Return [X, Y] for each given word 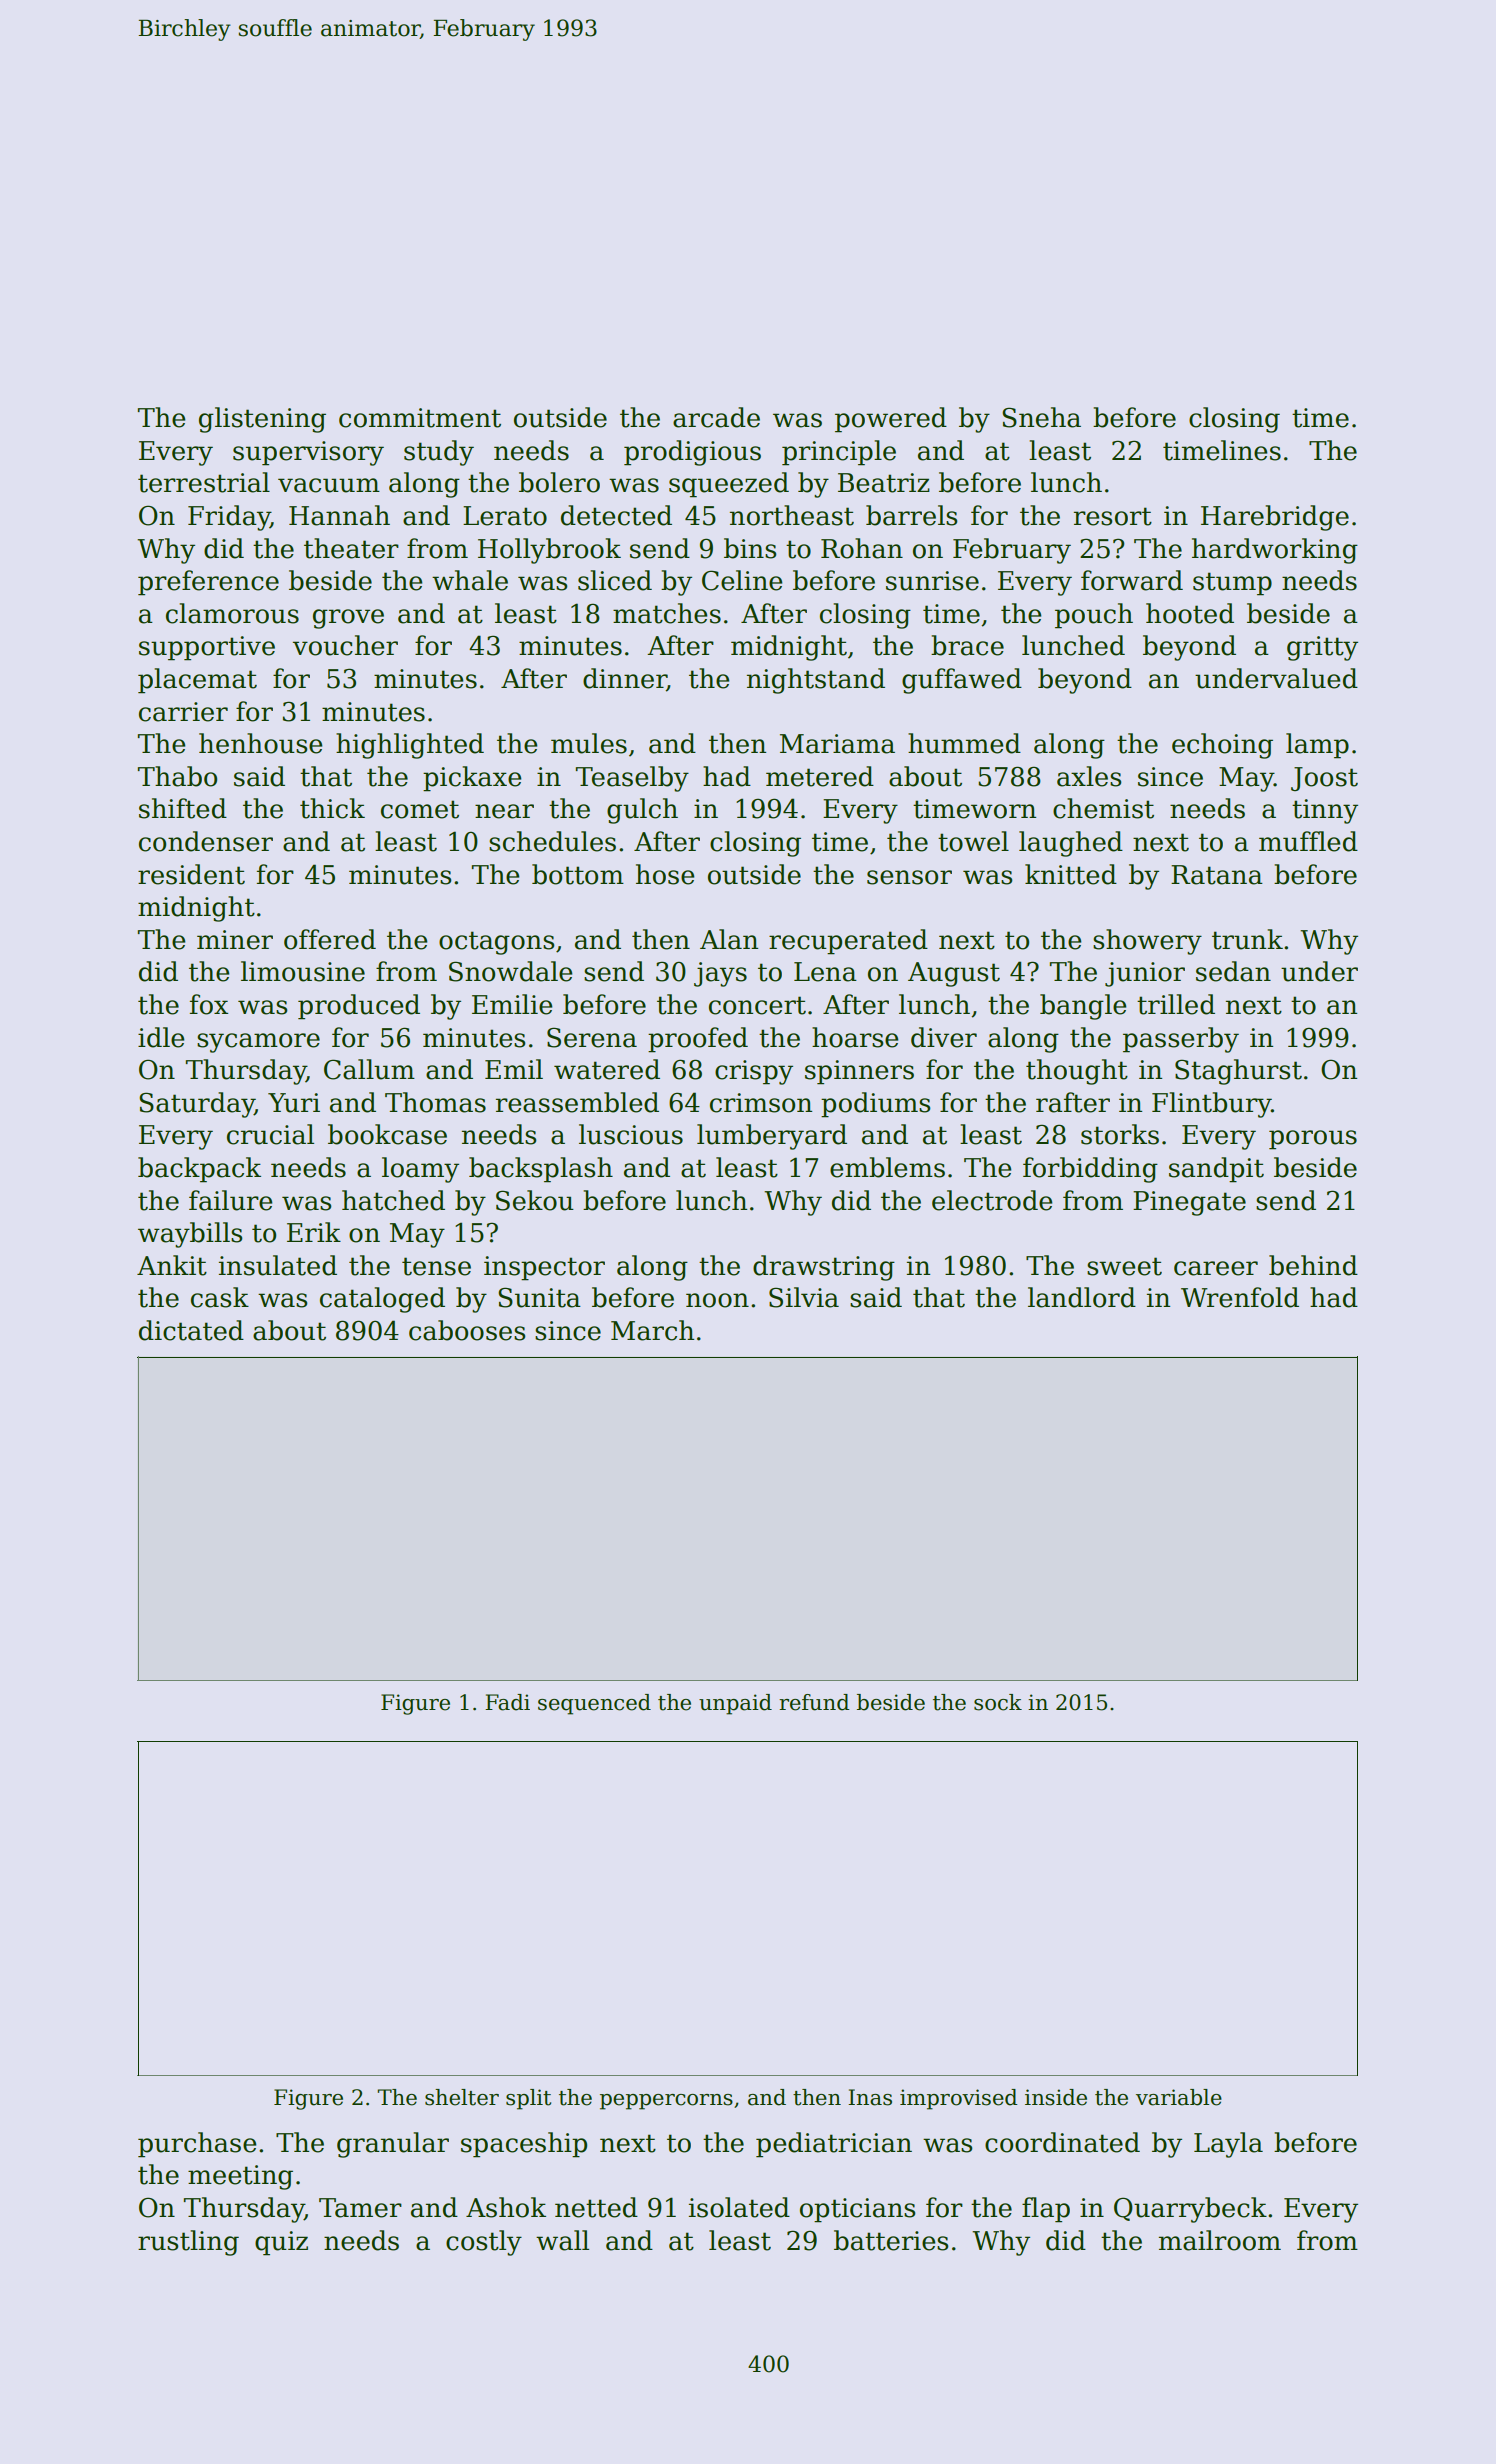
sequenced [594, 1704]
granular [393, 2145]
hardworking [1275, 551]
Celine [742, 580]
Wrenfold [1240, 1297]
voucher [345, 645]
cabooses [467, 1330]
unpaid [735, 1704]
